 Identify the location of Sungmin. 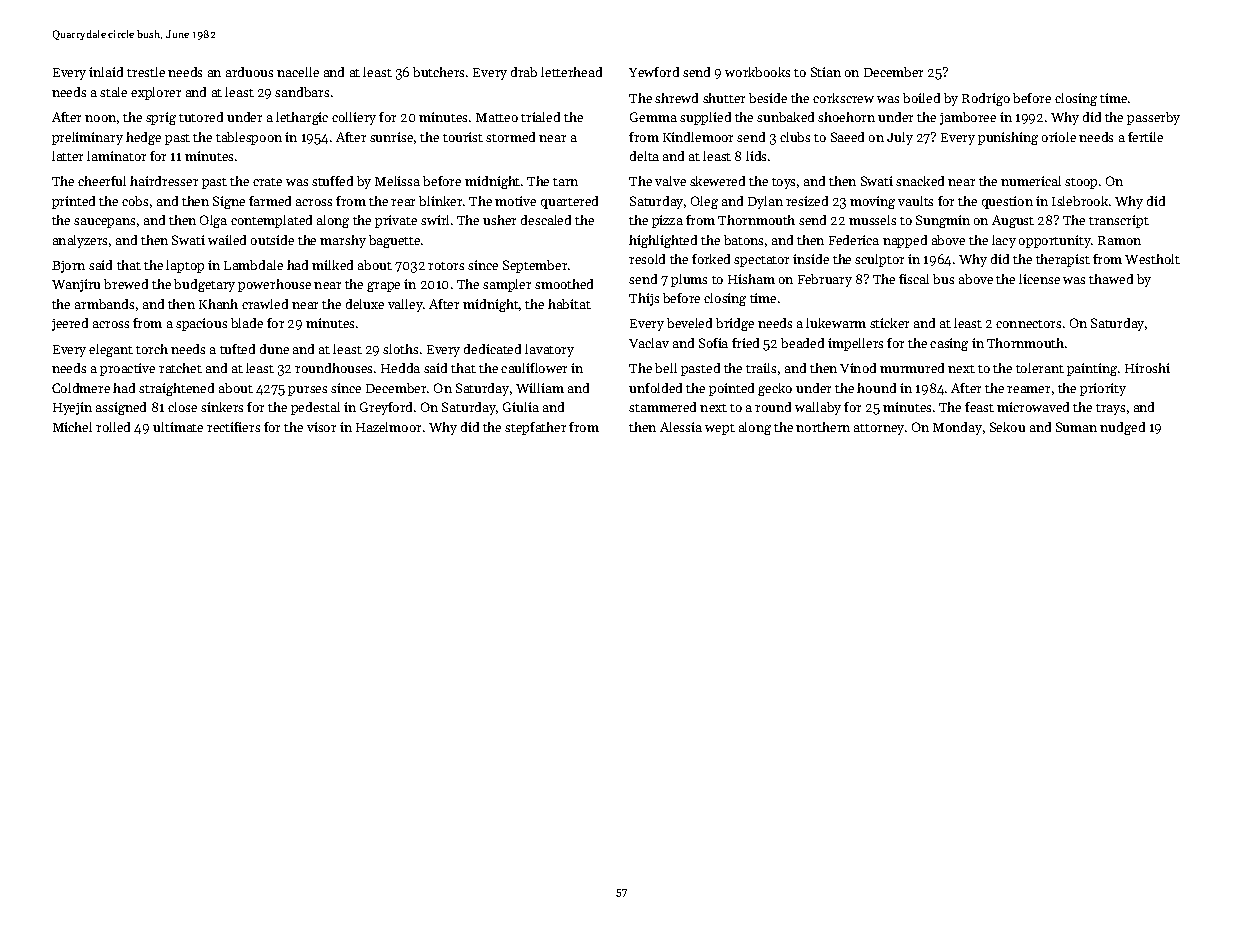
(943, 221).
